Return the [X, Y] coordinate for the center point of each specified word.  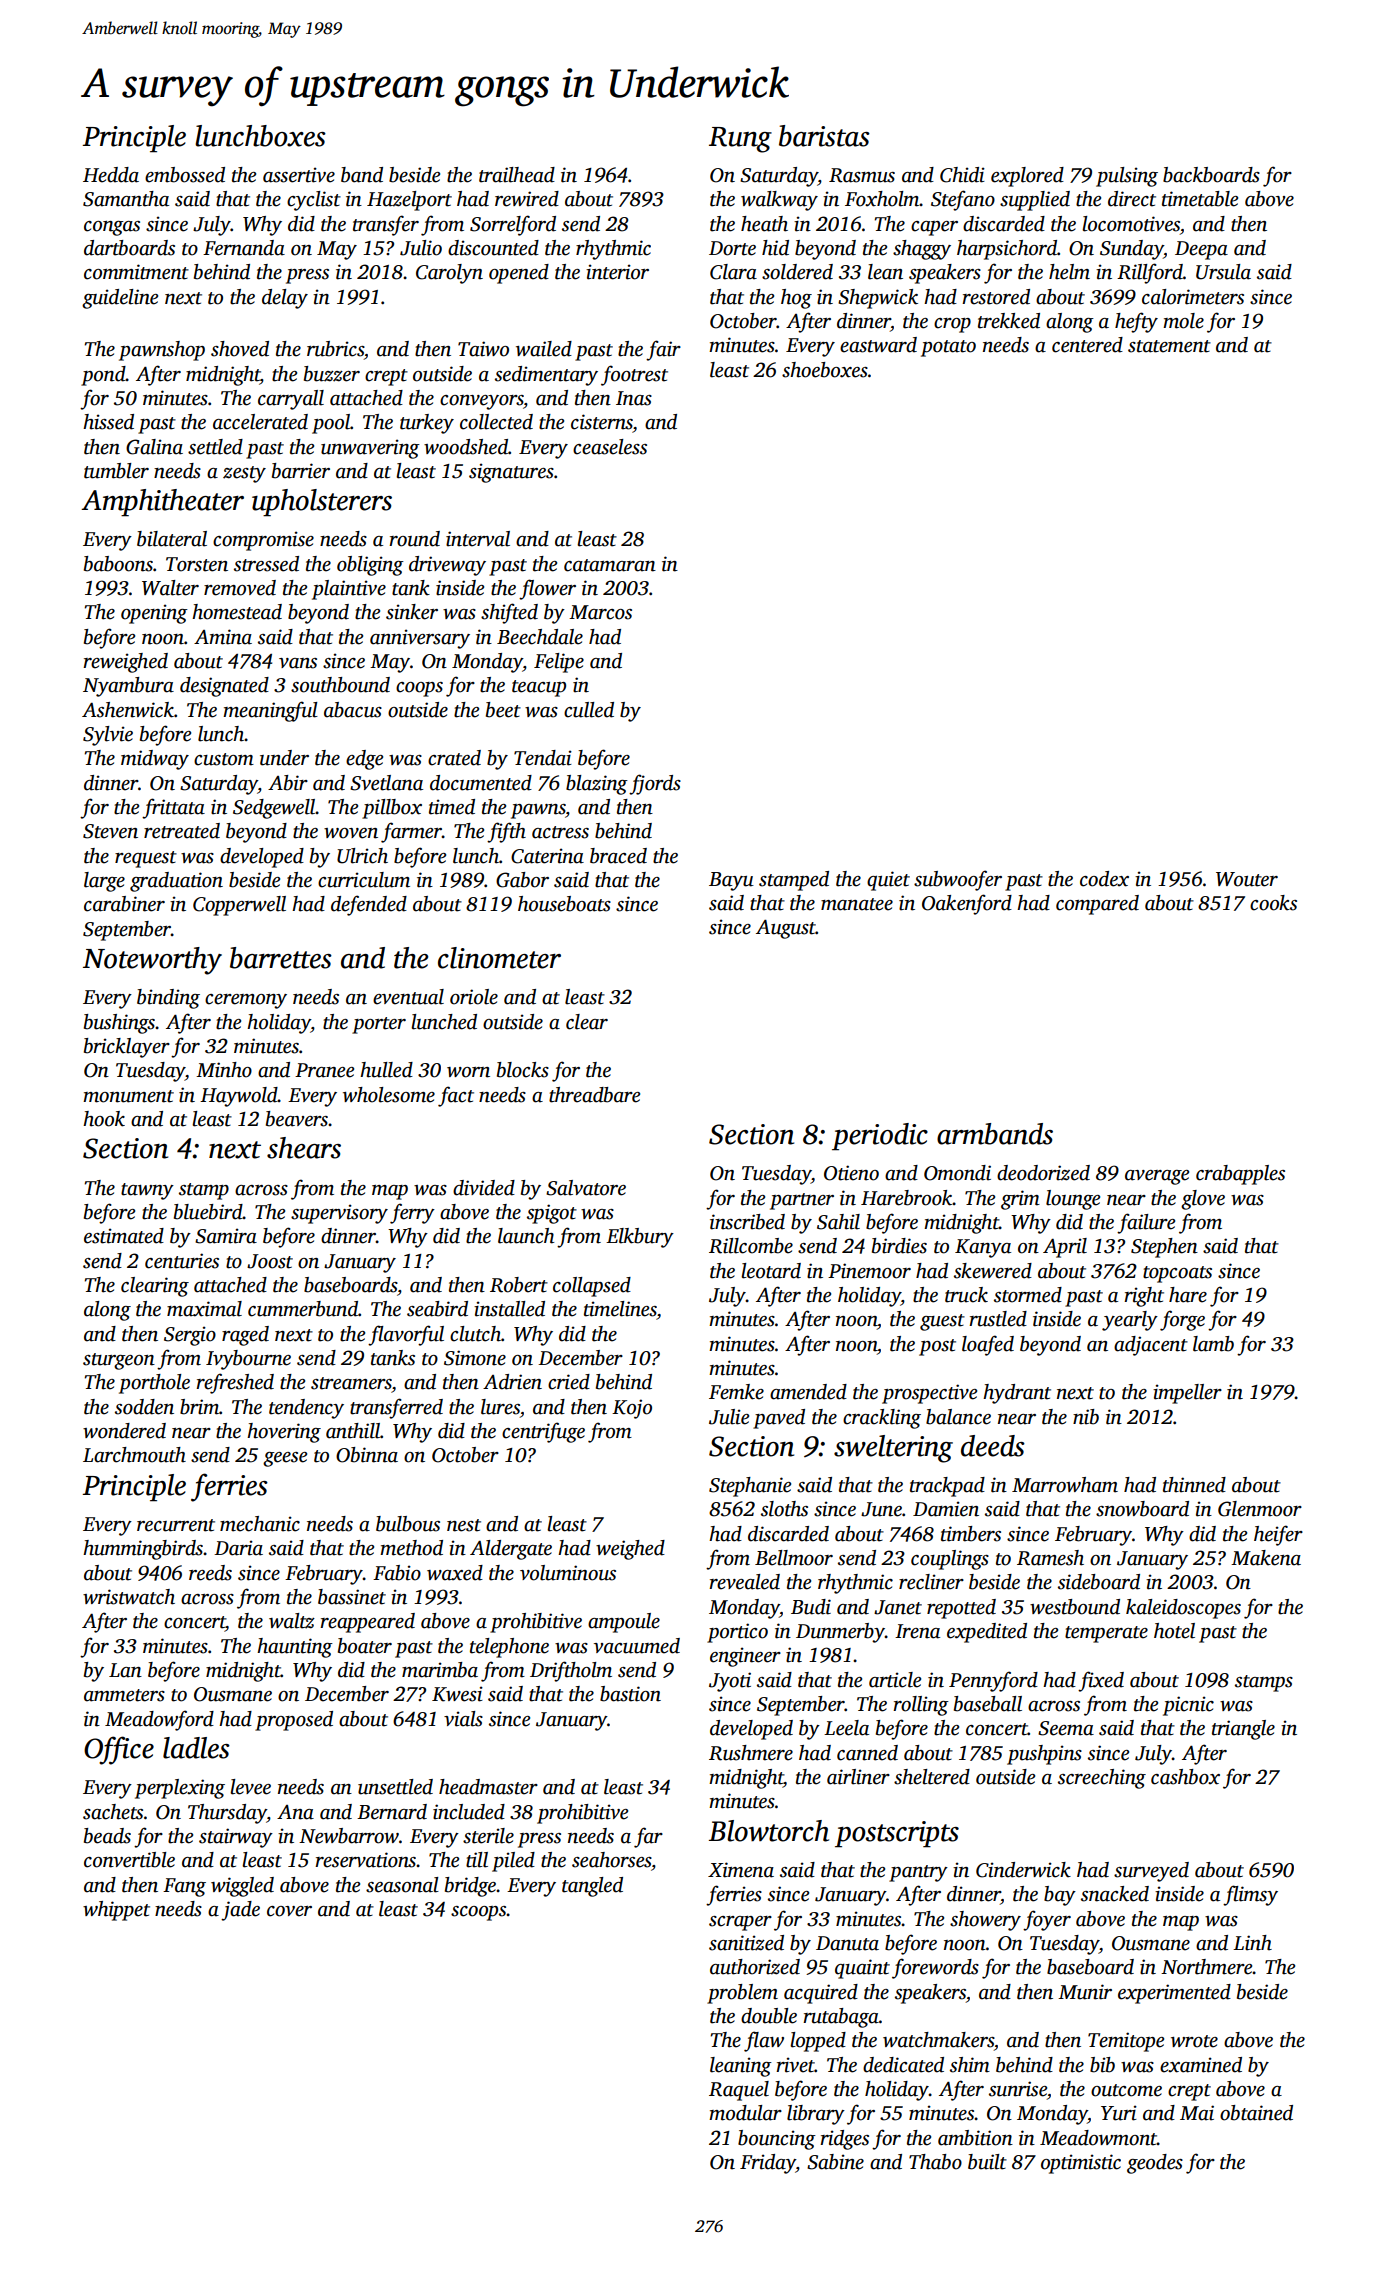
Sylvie [108, 736]
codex [1104, 879]
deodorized [1043, 1173]
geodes [1155, 2164]
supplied [1035, 201]
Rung [740, 140]
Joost [270, 1261]
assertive [299, 175]
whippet [116, 1911]
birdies [899, 1246]
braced [618, 856]
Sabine [835, 2162]
